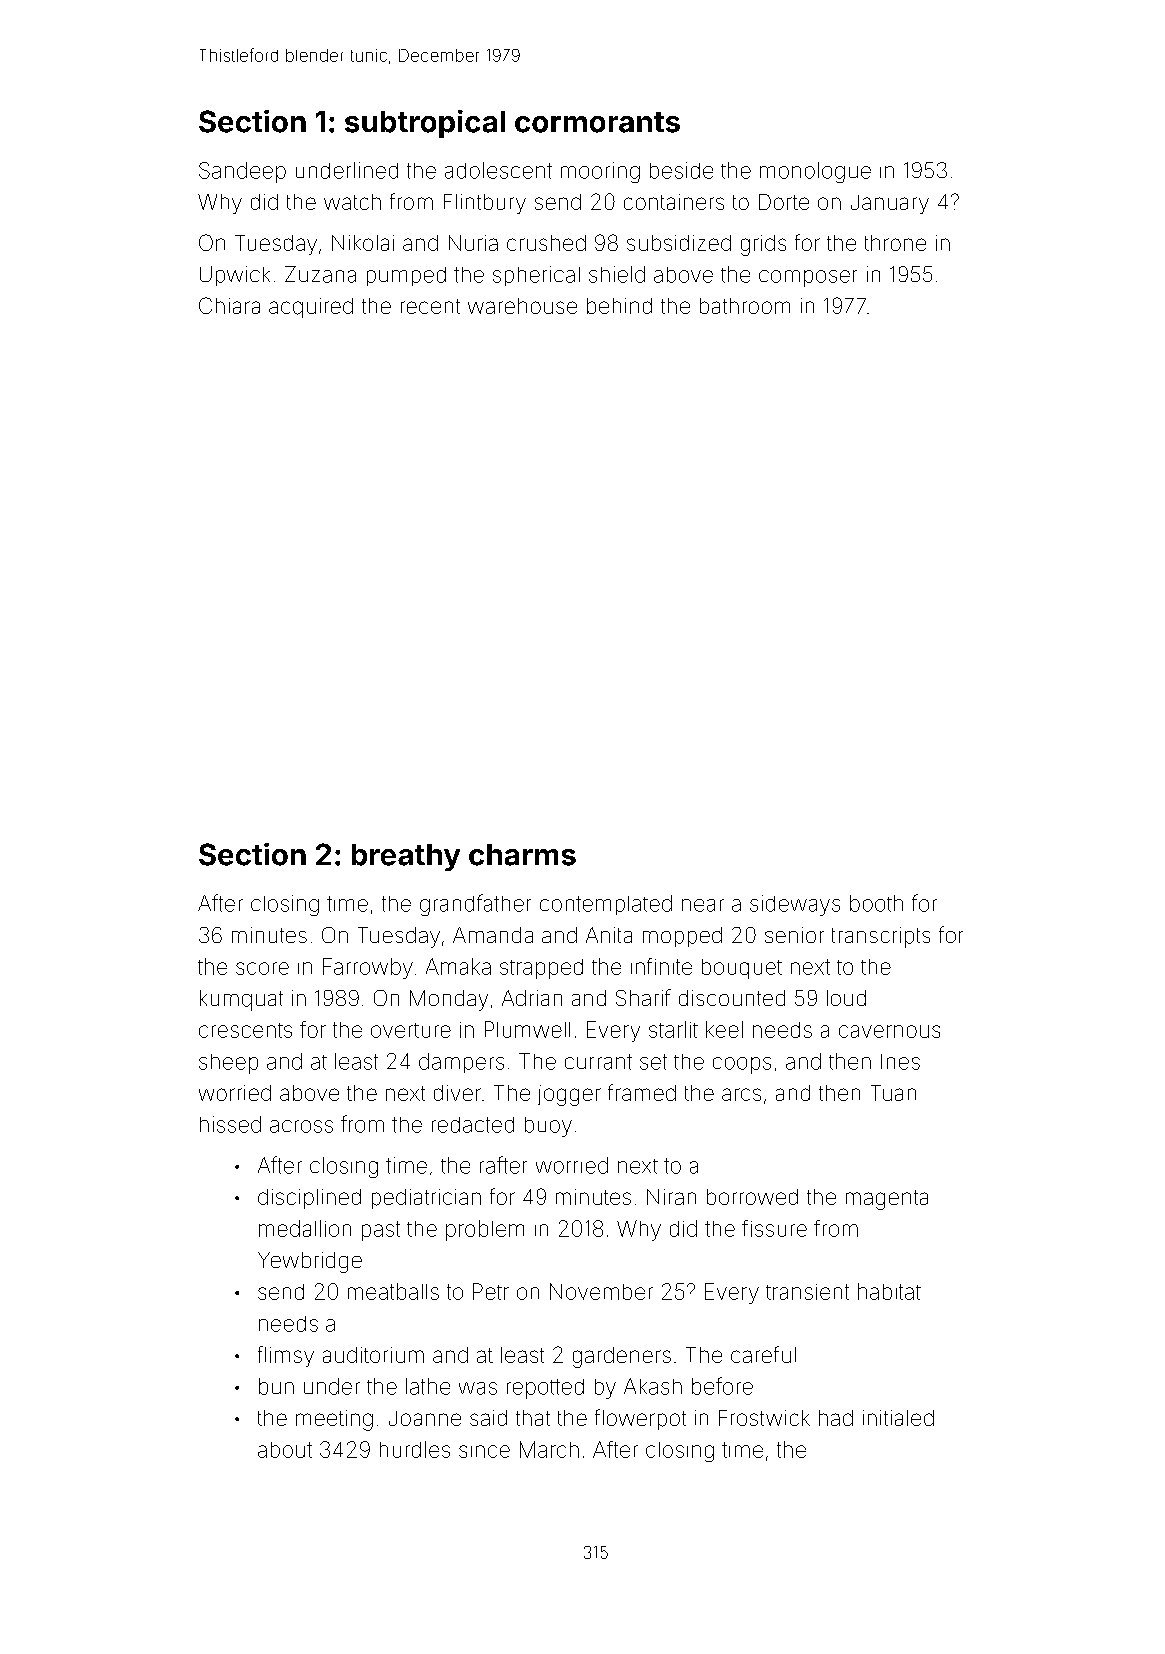 The width and height of the screenshot is (1165, 1654). Describe the element at coordinates (745, 306) in the screenshot. I see `bathroom` at that location.
